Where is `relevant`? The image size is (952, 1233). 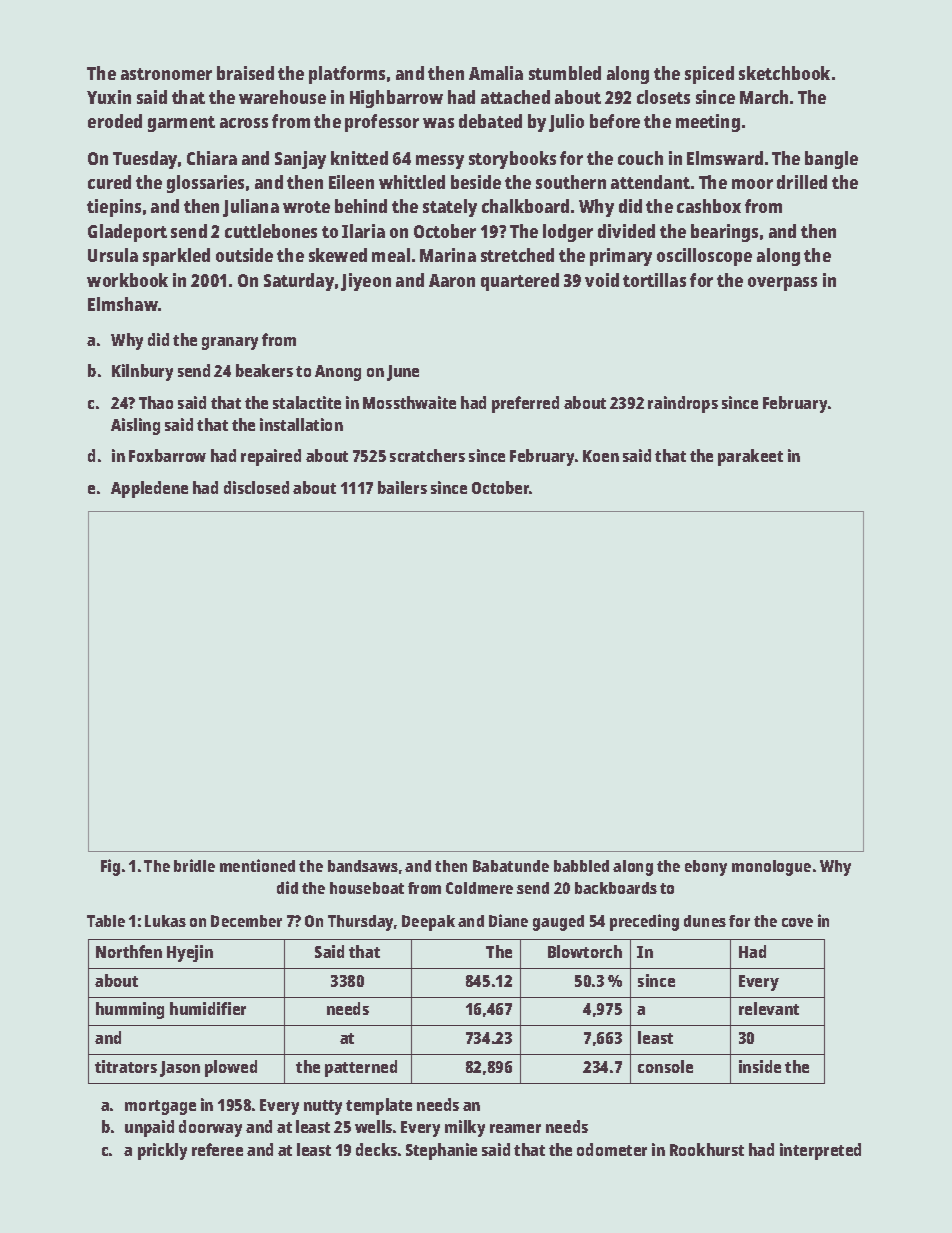 relevant is located at coordinates (769, 1008).
